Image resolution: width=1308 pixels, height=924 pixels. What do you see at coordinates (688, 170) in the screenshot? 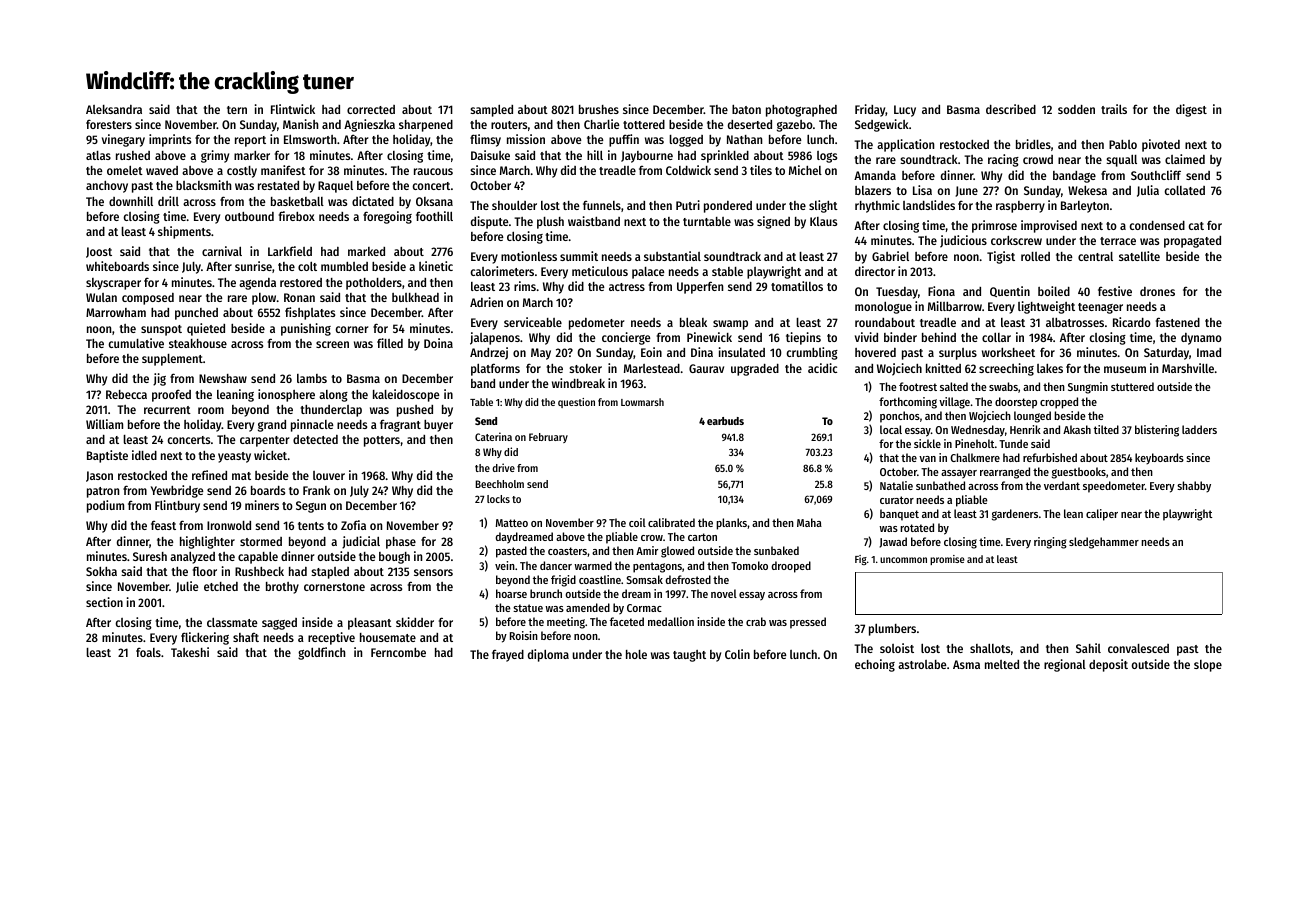
I see `Coldwick` at bounding box center [688, 170].
